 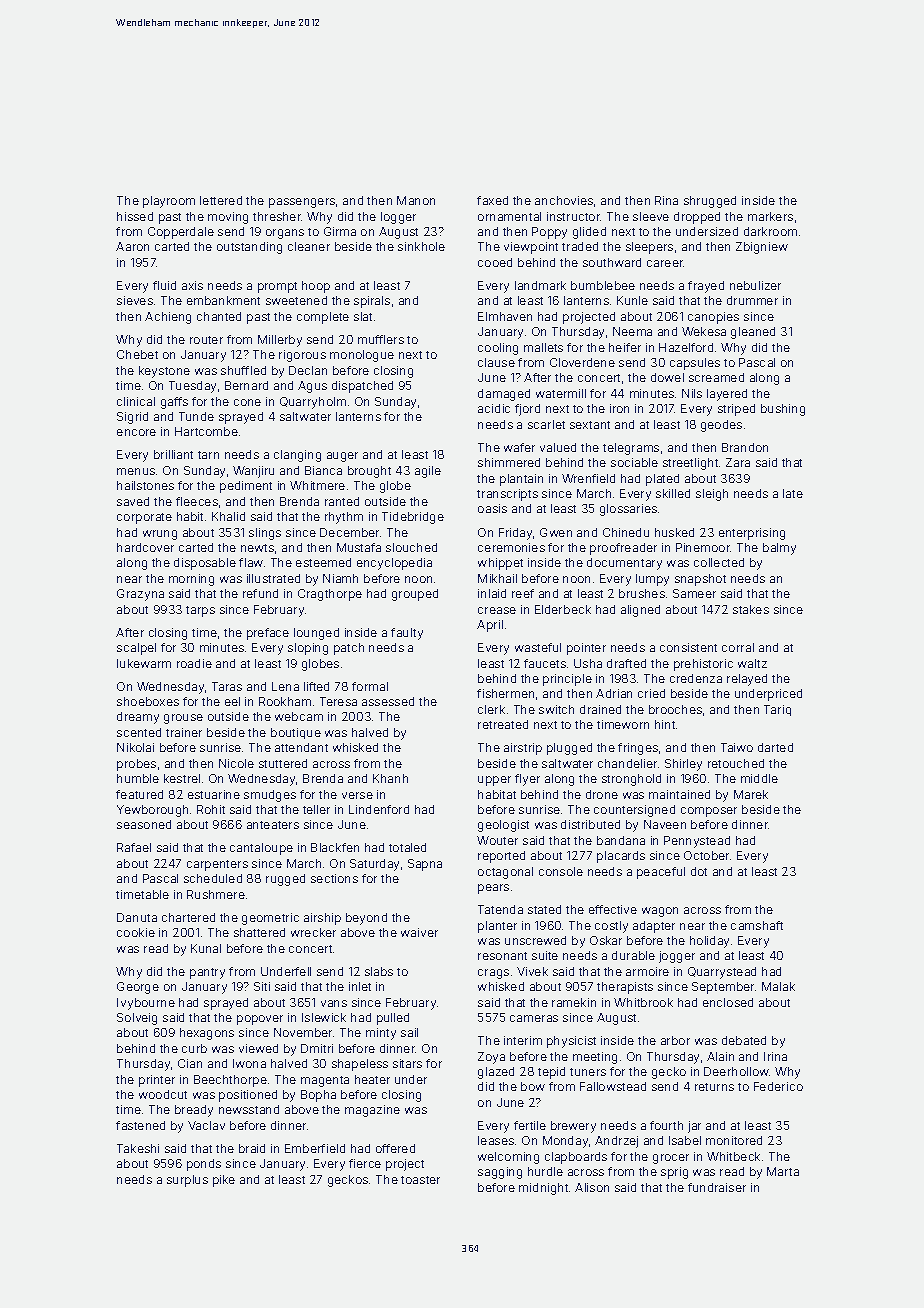 What do you see at coordinates (369, 472) in the screenshot?
I see `brought` at bounding box center [369, 472].
